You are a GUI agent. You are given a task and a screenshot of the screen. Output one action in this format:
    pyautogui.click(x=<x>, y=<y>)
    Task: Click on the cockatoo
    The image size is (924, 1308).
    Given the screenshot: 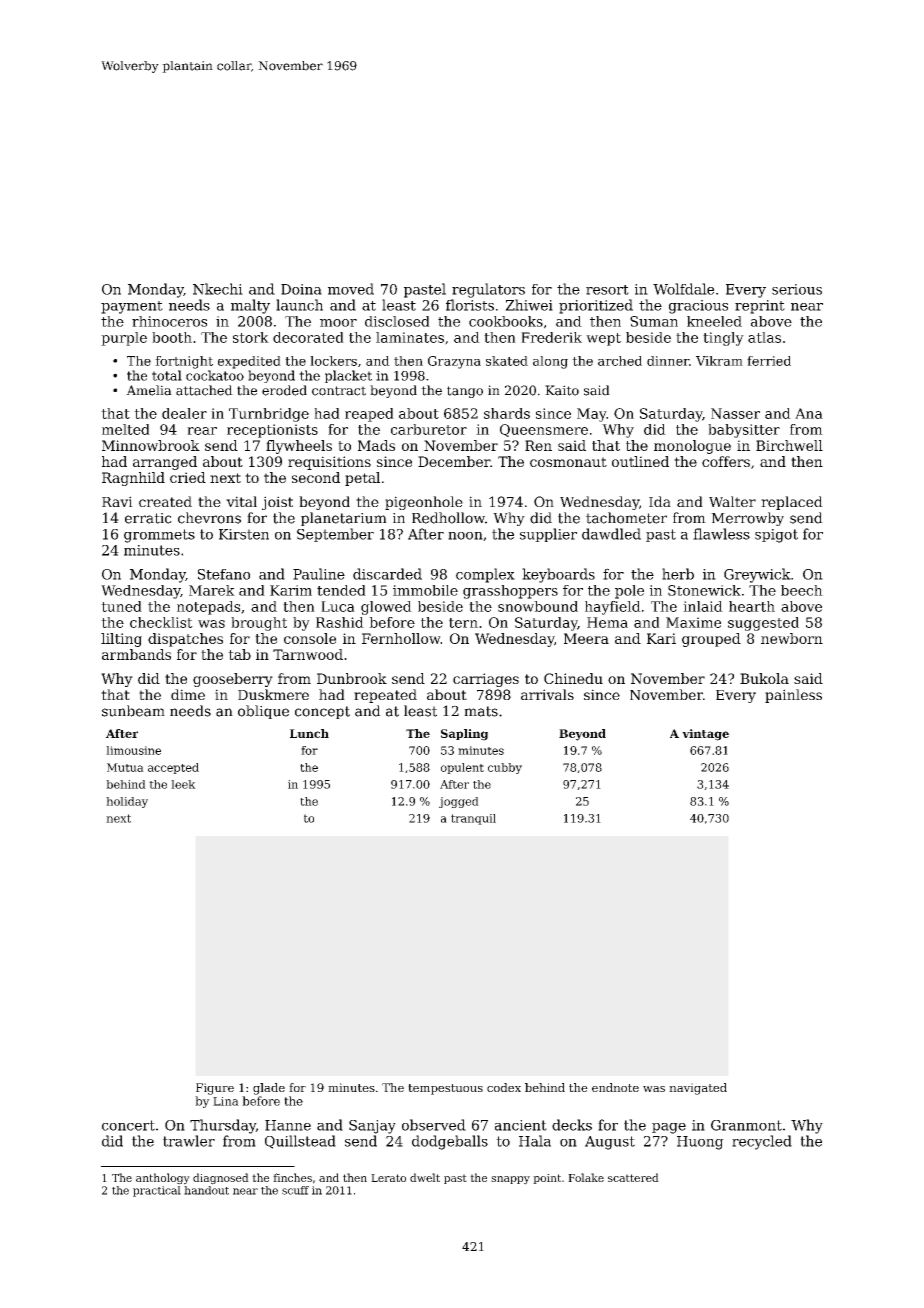 What is the action you would take?
    pyautogui.click(x=215, y=375)
